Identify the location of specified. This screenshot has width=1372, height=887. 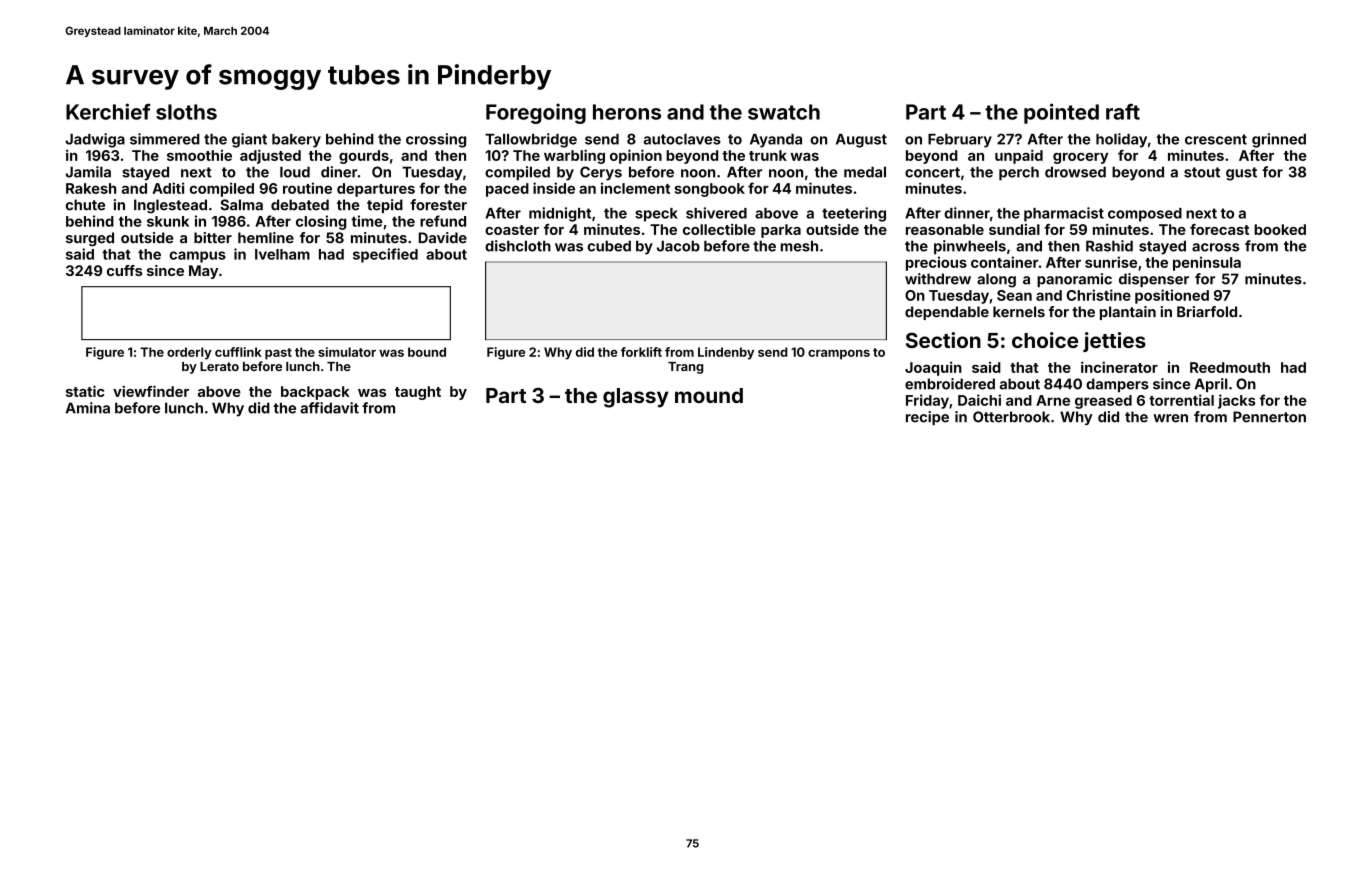
(385, 255).
